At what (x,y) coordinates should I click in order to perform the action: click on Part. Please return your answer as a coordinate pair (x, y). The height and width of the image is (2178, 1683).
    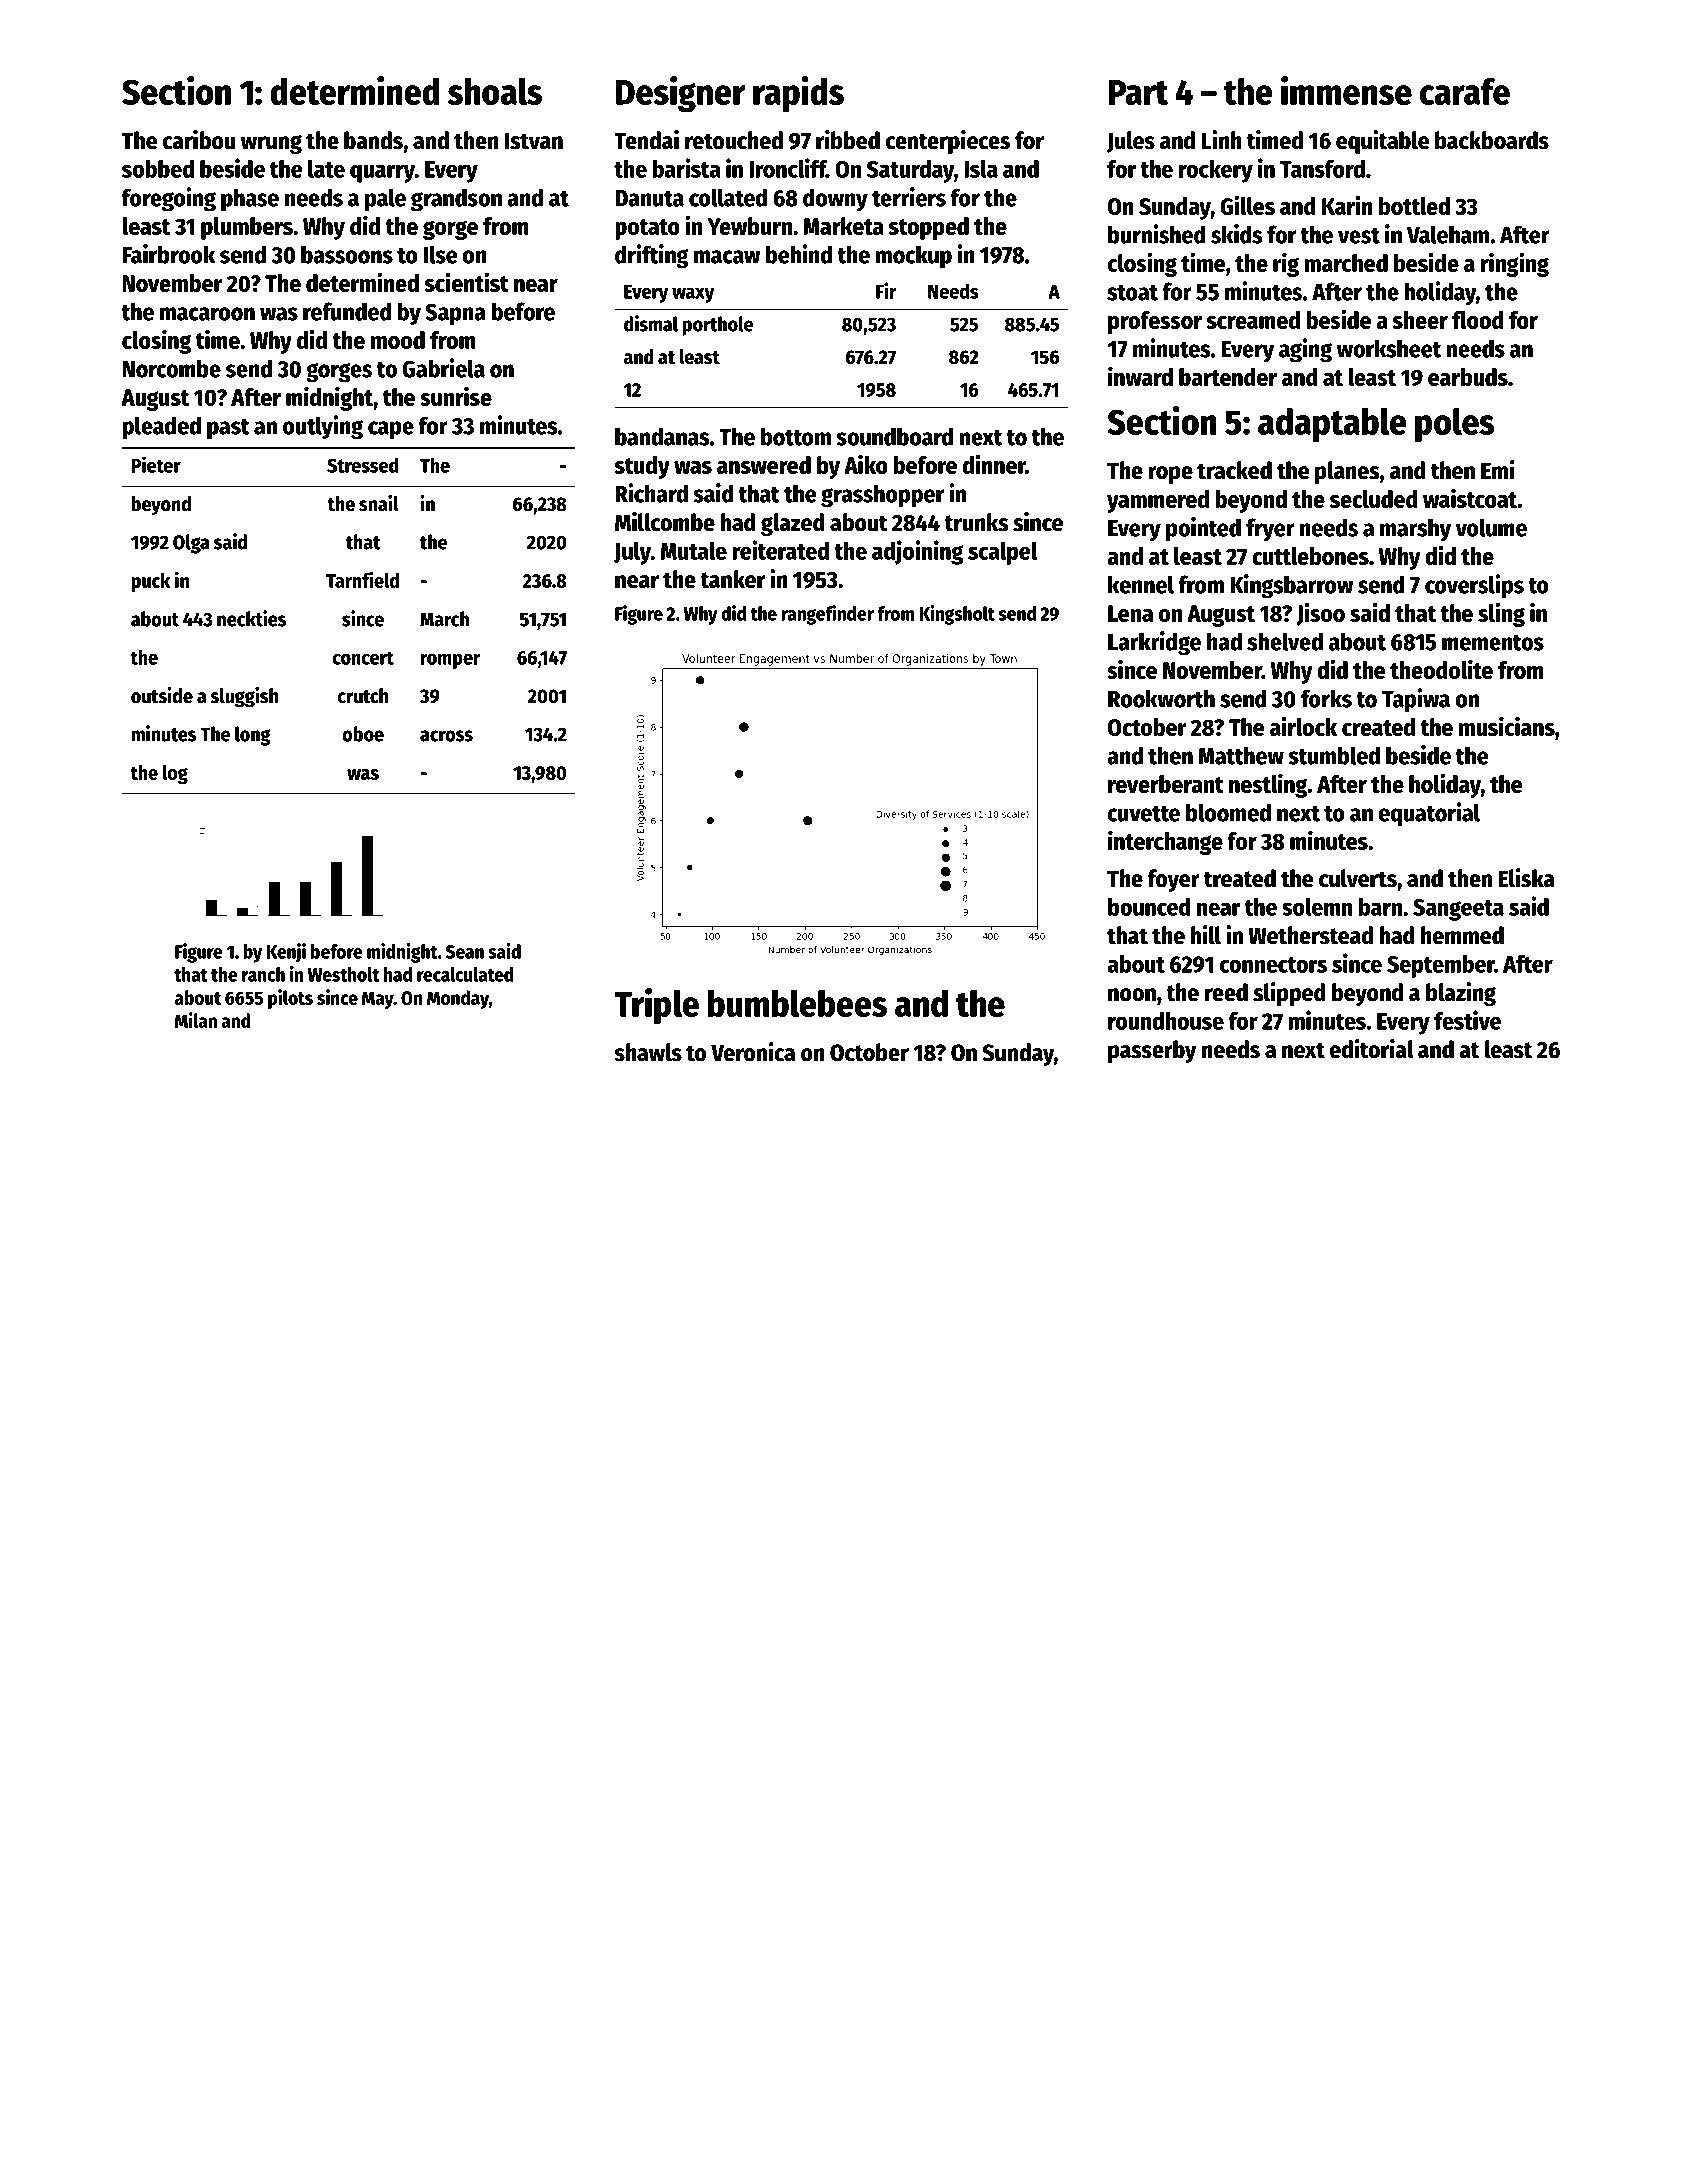
    Looking at the image, I should click on (1139, 92).
